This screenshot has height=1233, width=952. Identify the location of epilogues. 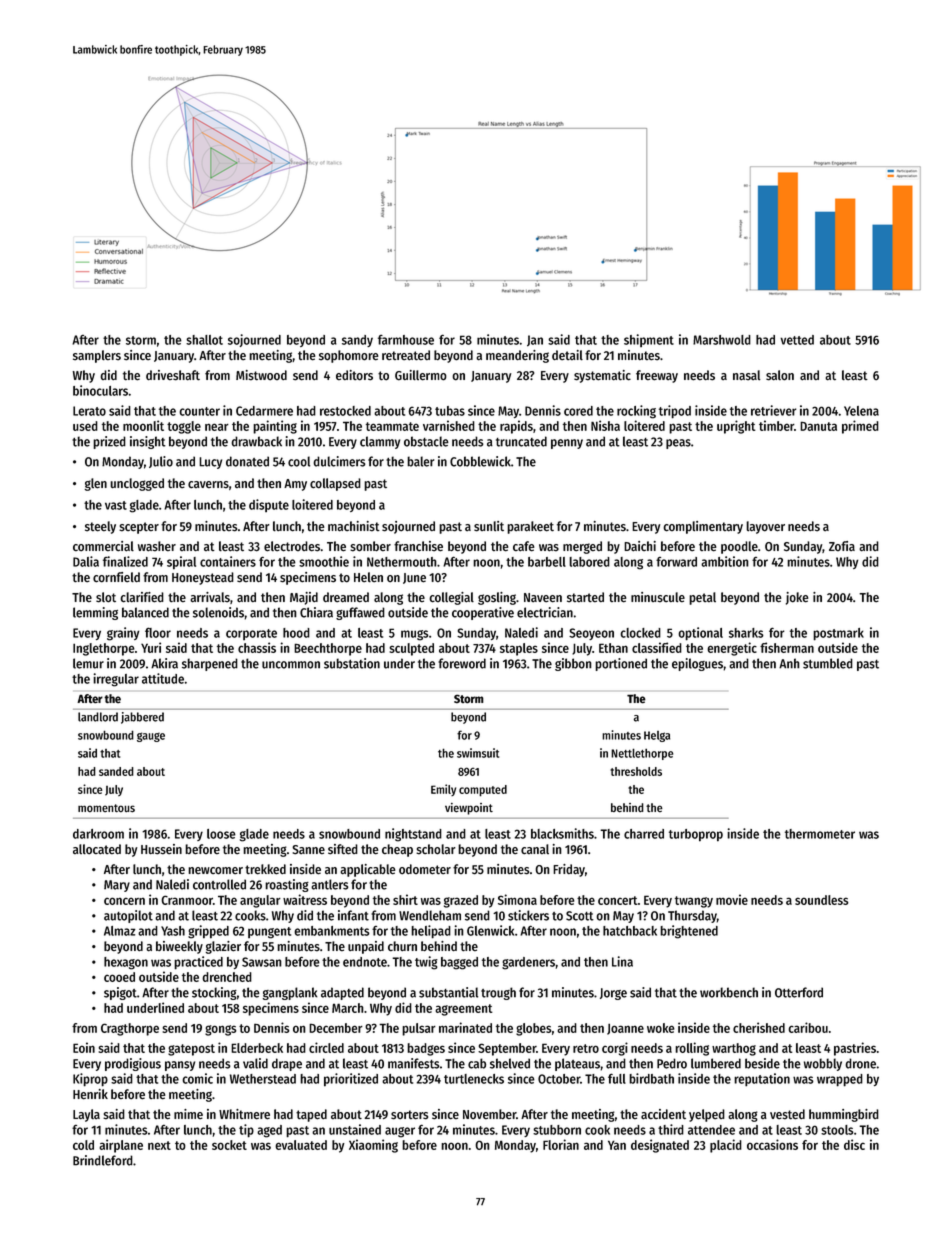
(697, 664).
